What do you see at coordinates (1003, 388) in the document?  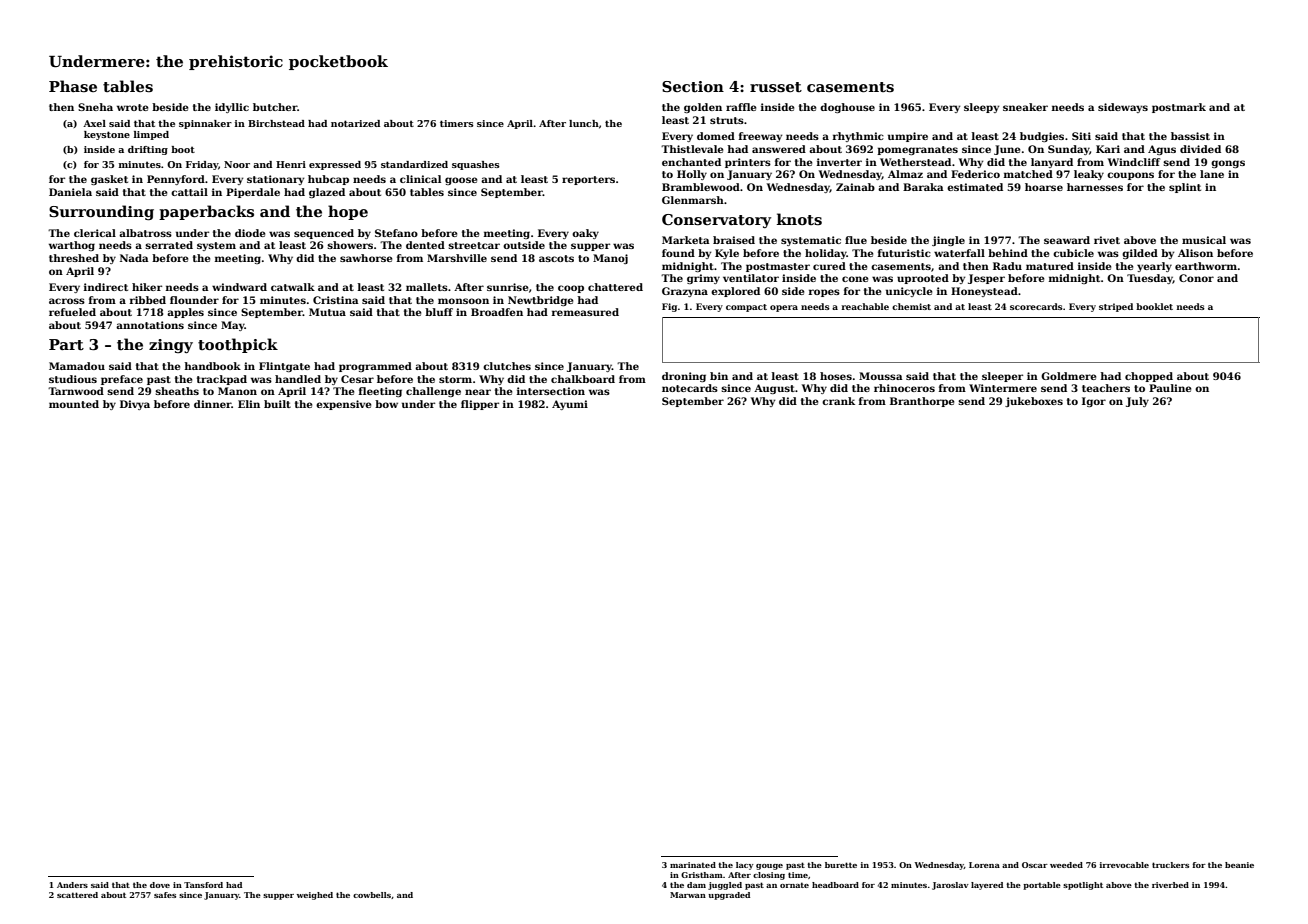 I see `Wintermere` at bounding box center [1003, 388].
